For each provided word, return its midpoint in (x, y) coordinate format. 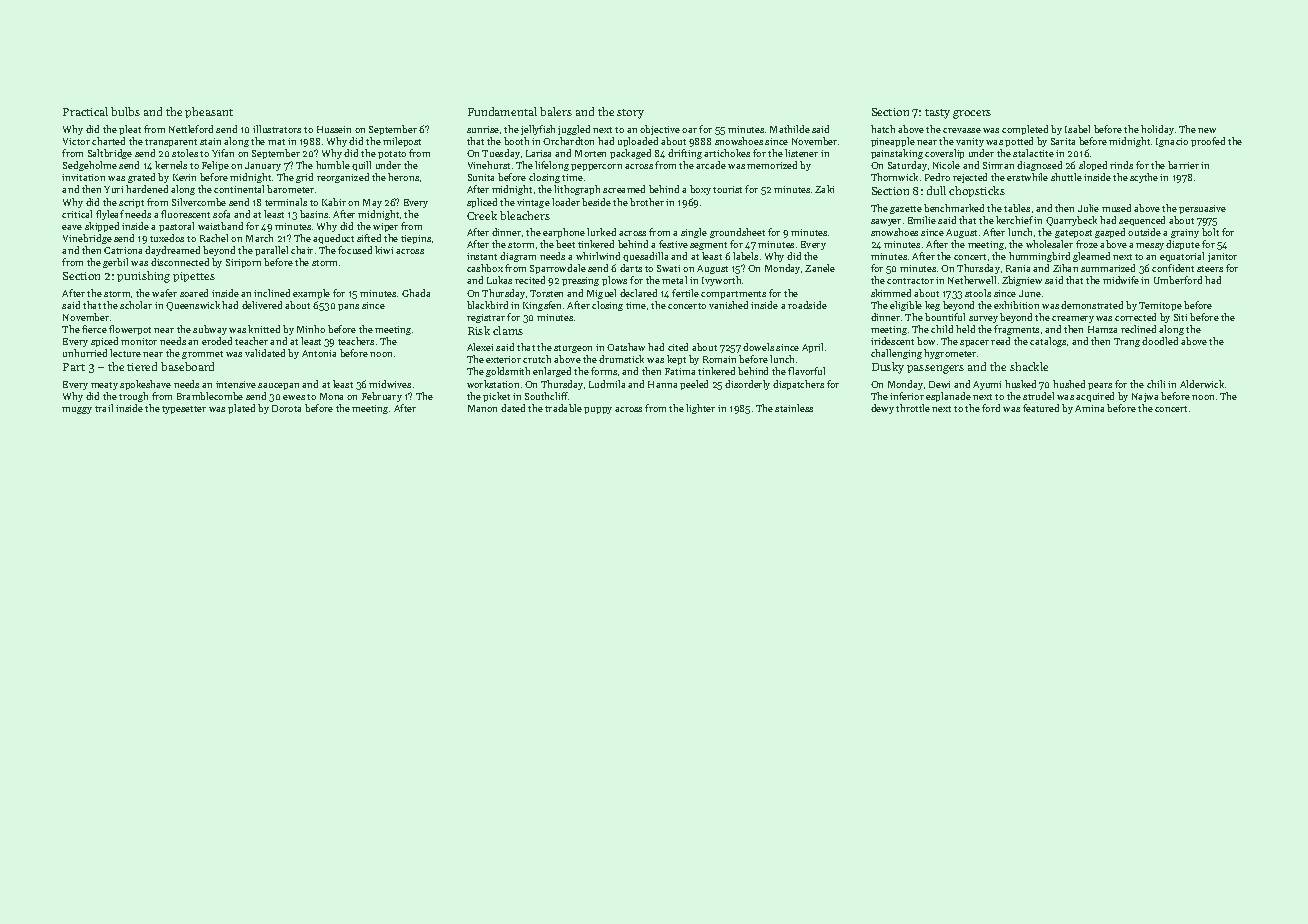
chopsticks (977, 191)
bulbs (125, 111)
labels (745, 256)
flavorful (806, 371)
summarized (1108, 268)
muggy (77, 410)
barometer (290, 189)
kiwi (384, 250)
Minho (311, 329)
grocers (972, 114)
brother (647, 202)
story (630, 114)
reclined (1138, 329)
